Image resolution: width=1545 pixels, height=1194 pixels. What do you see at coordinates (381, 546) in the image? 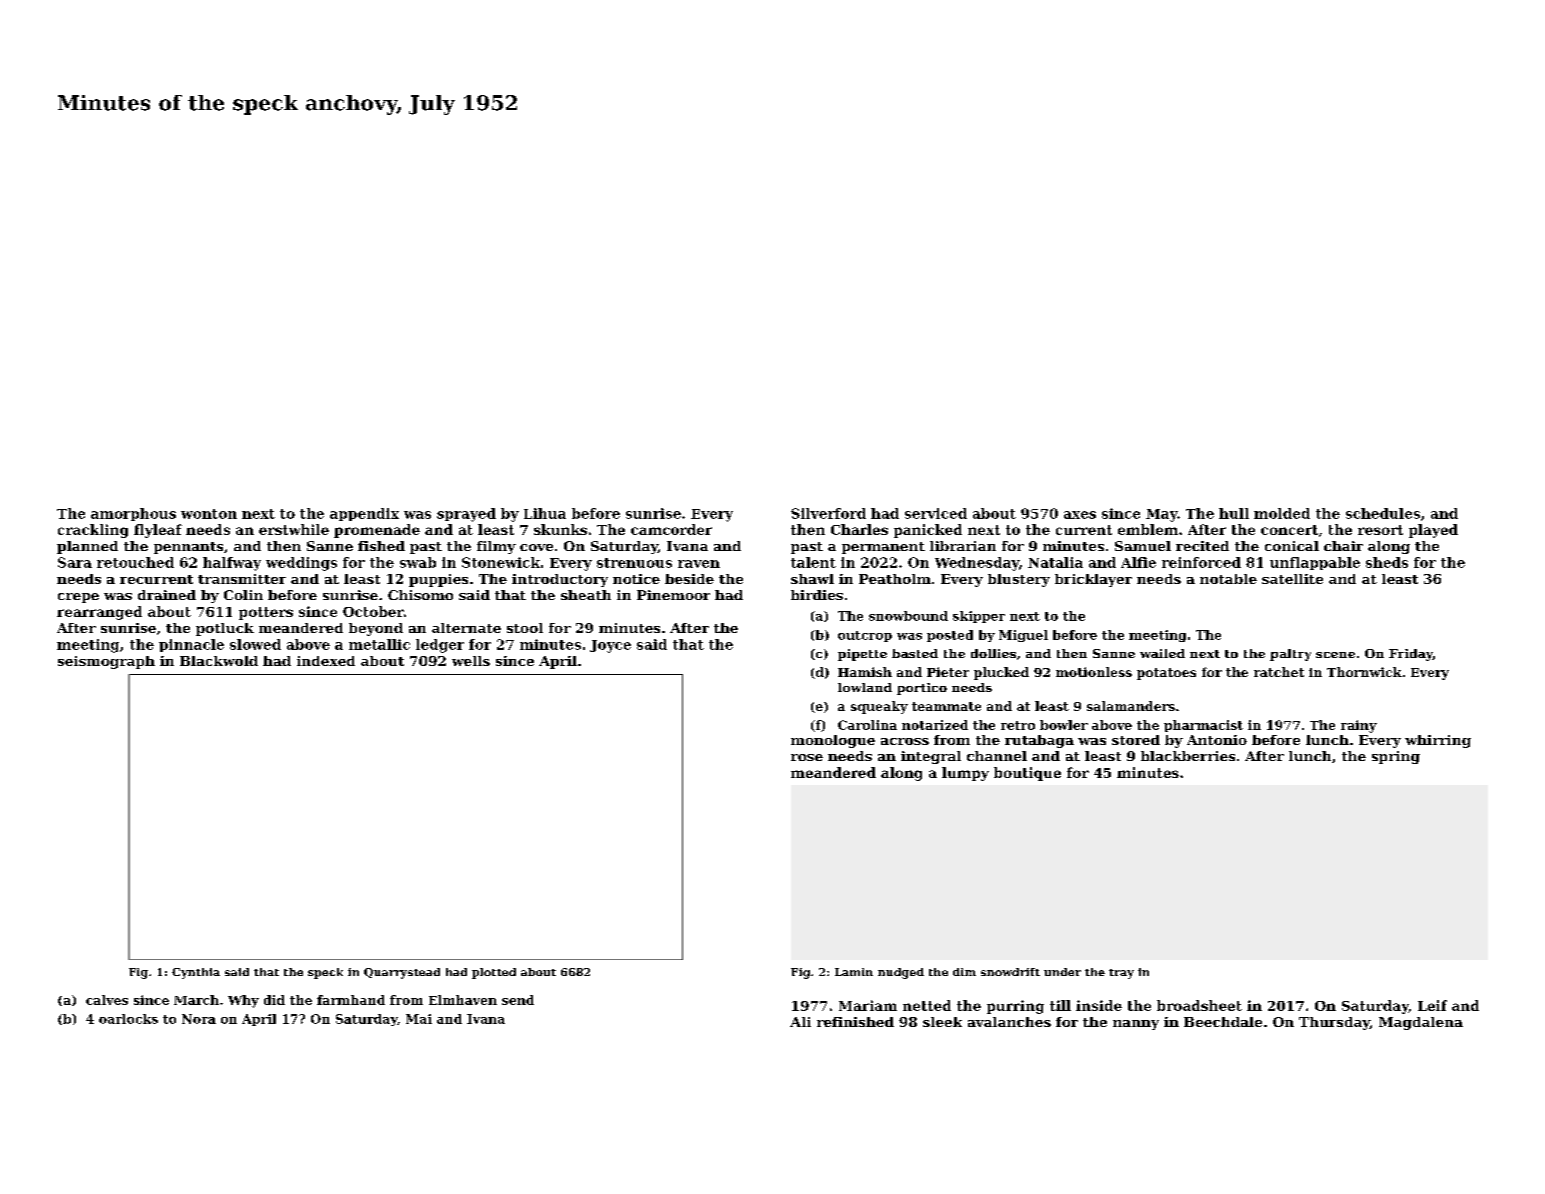
I see `fished` at bounding box center [381, 546].
